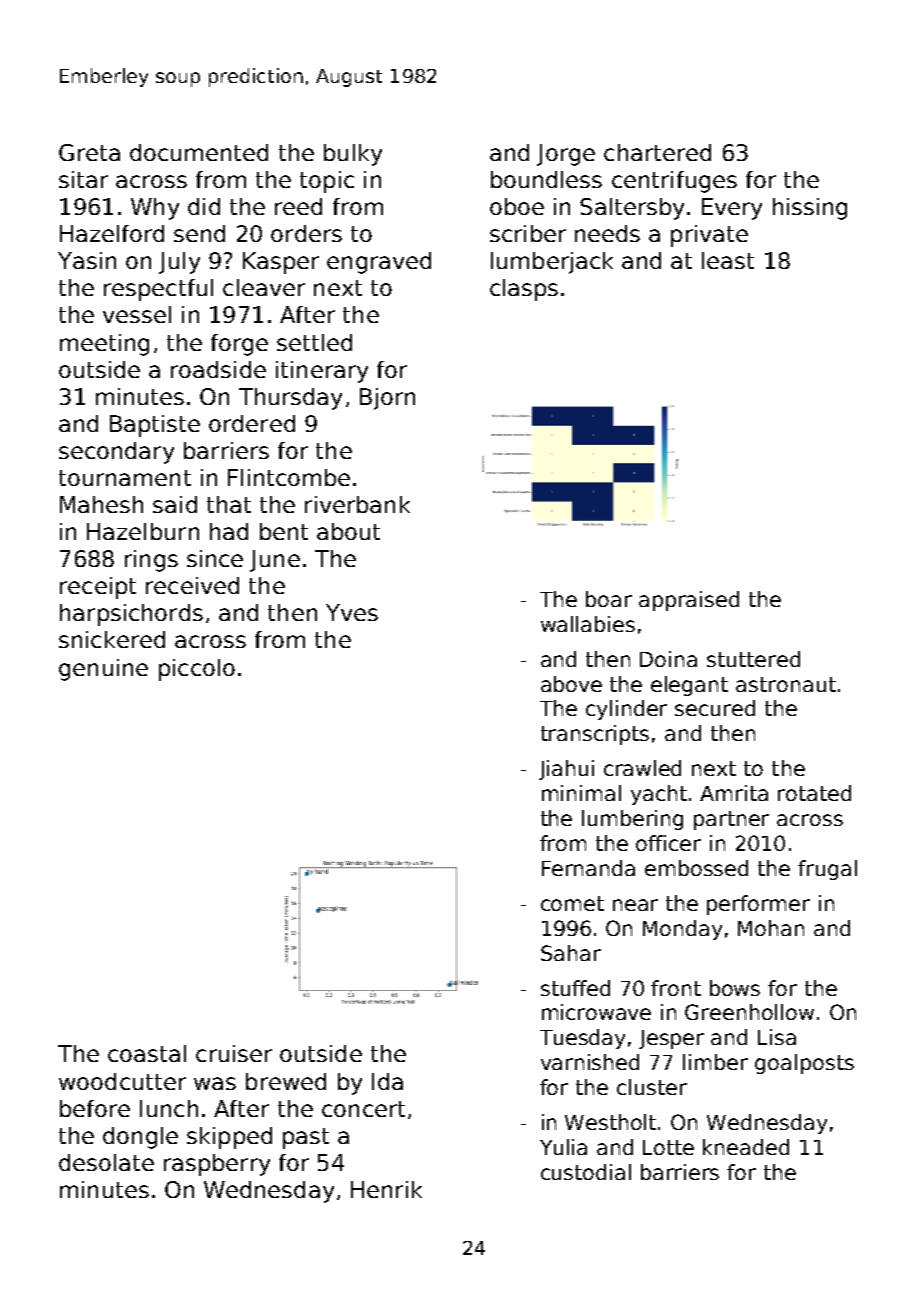  Describe the element at coordinates (386, 1189) in the screenshot. I see `Henrik` at that location.
